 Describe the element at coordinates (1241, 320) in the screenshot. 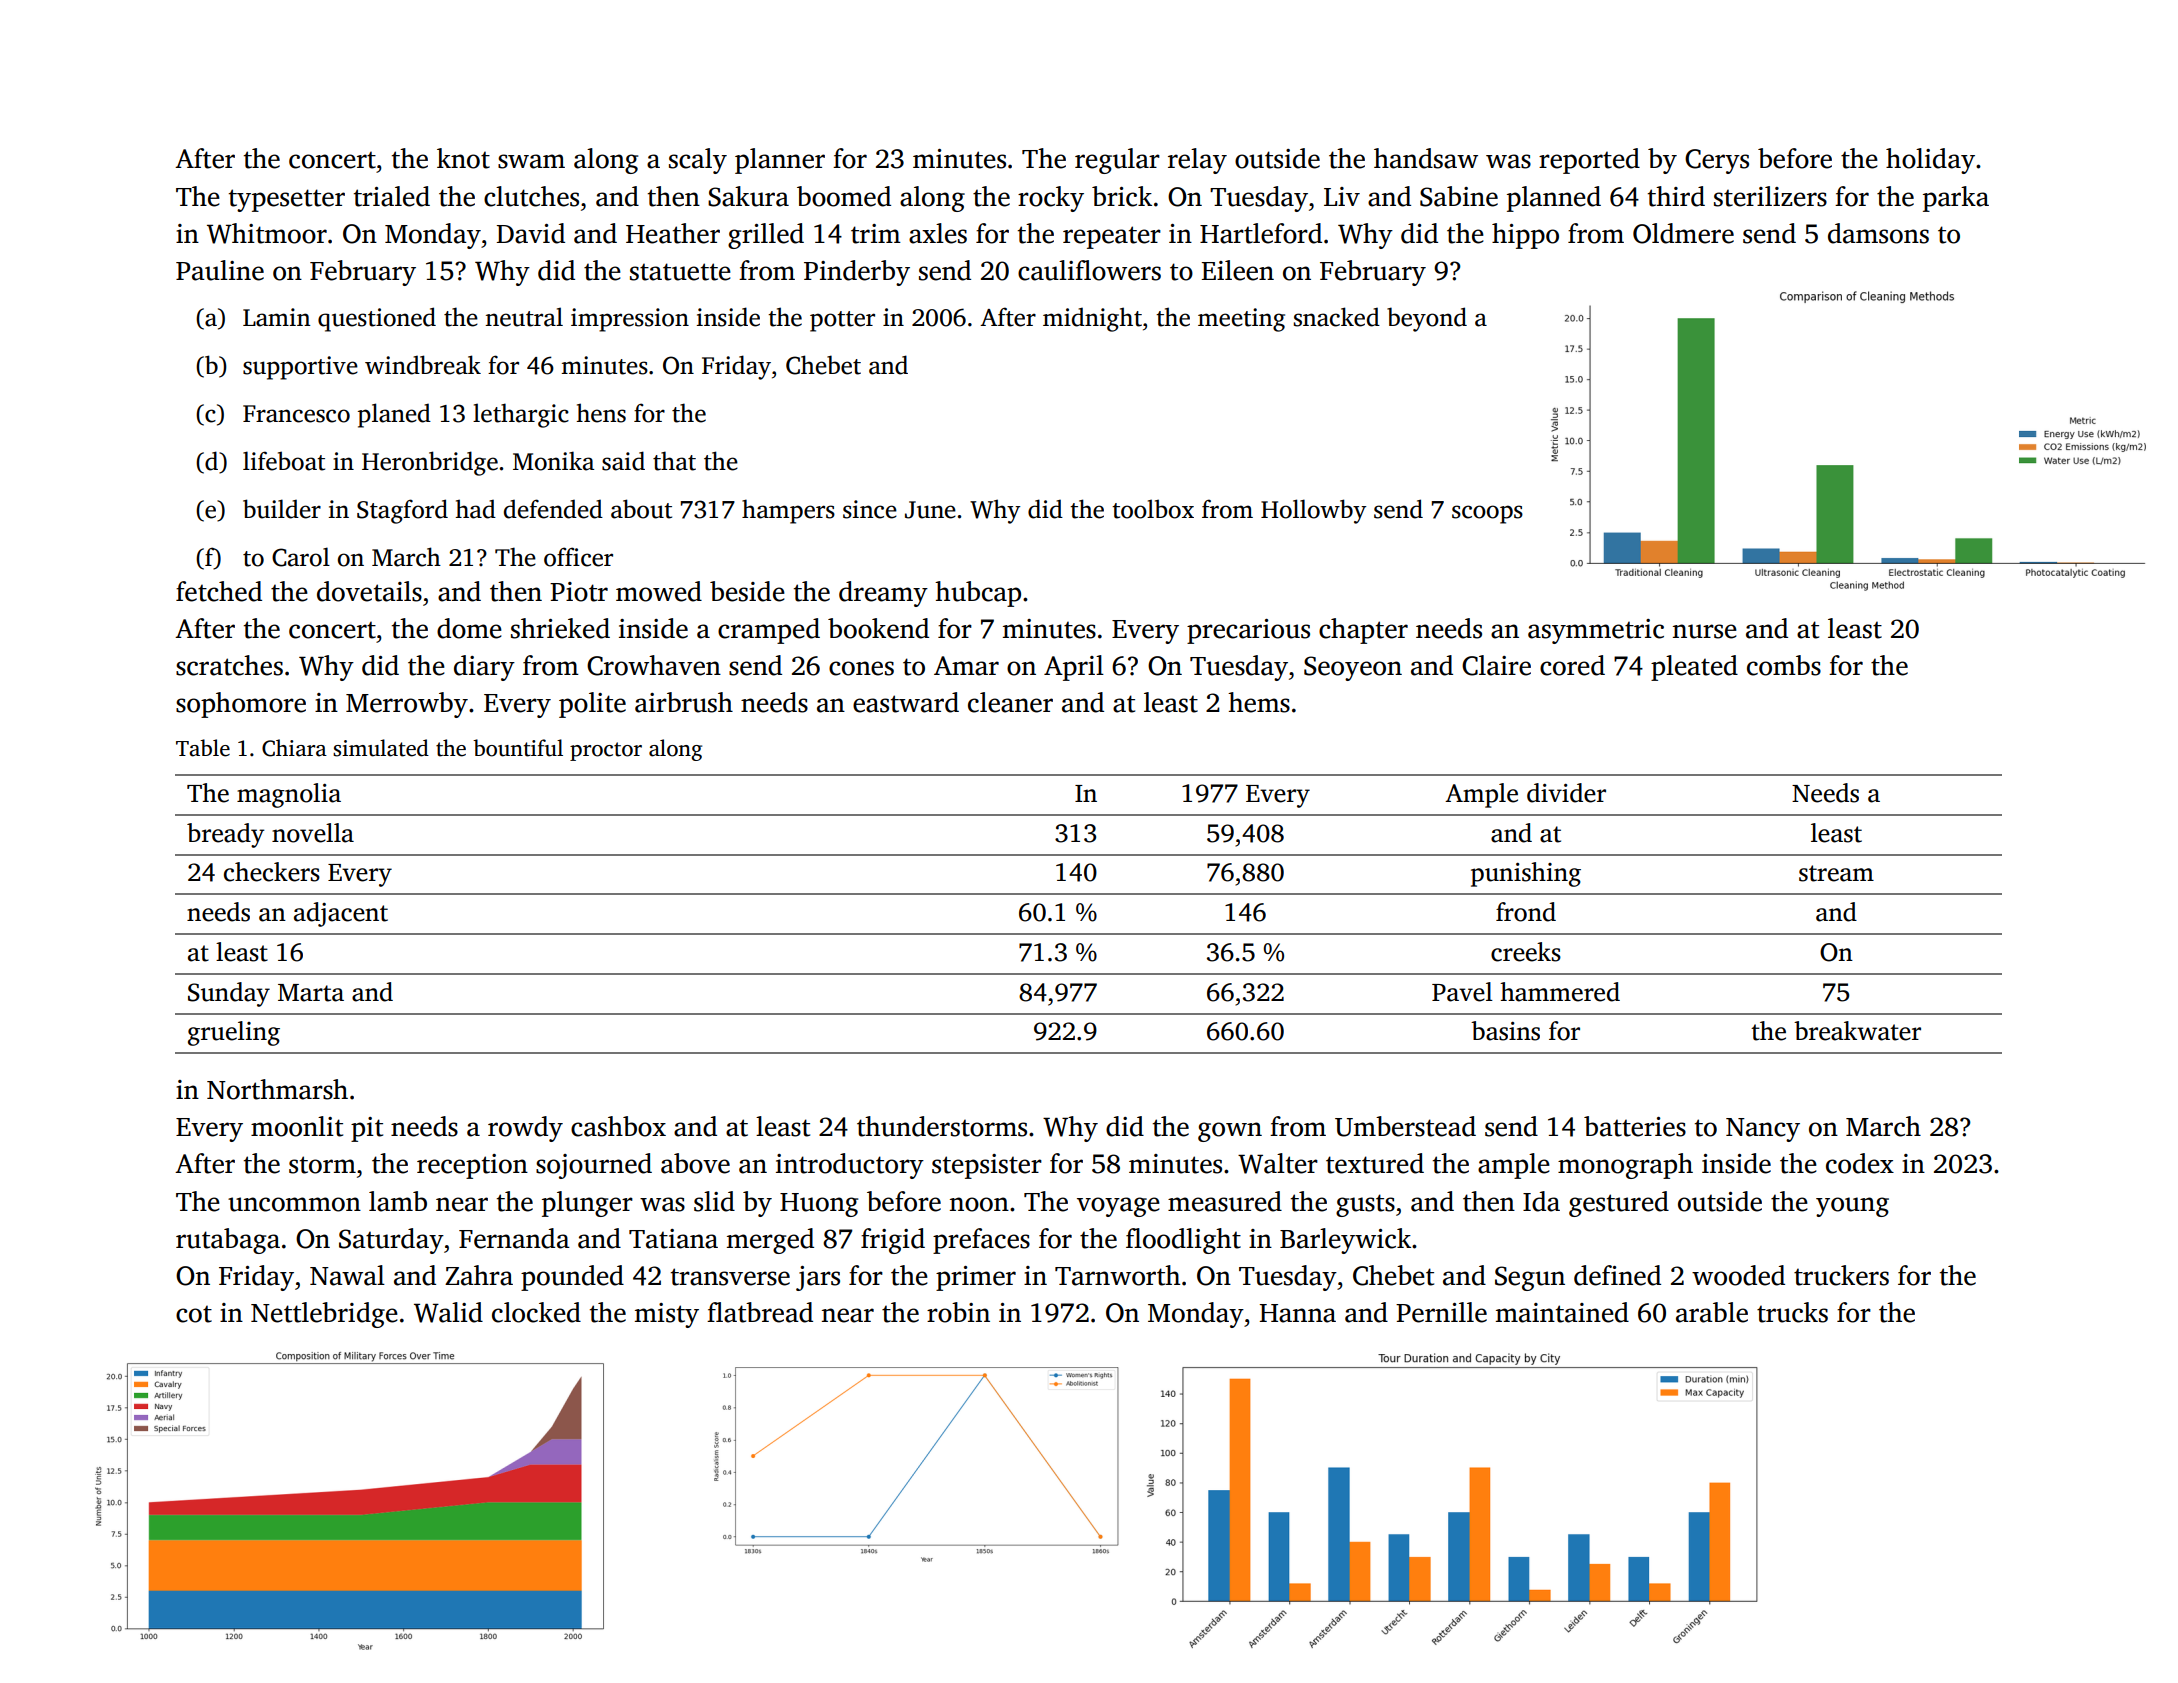

I see `meeting` at that location.
